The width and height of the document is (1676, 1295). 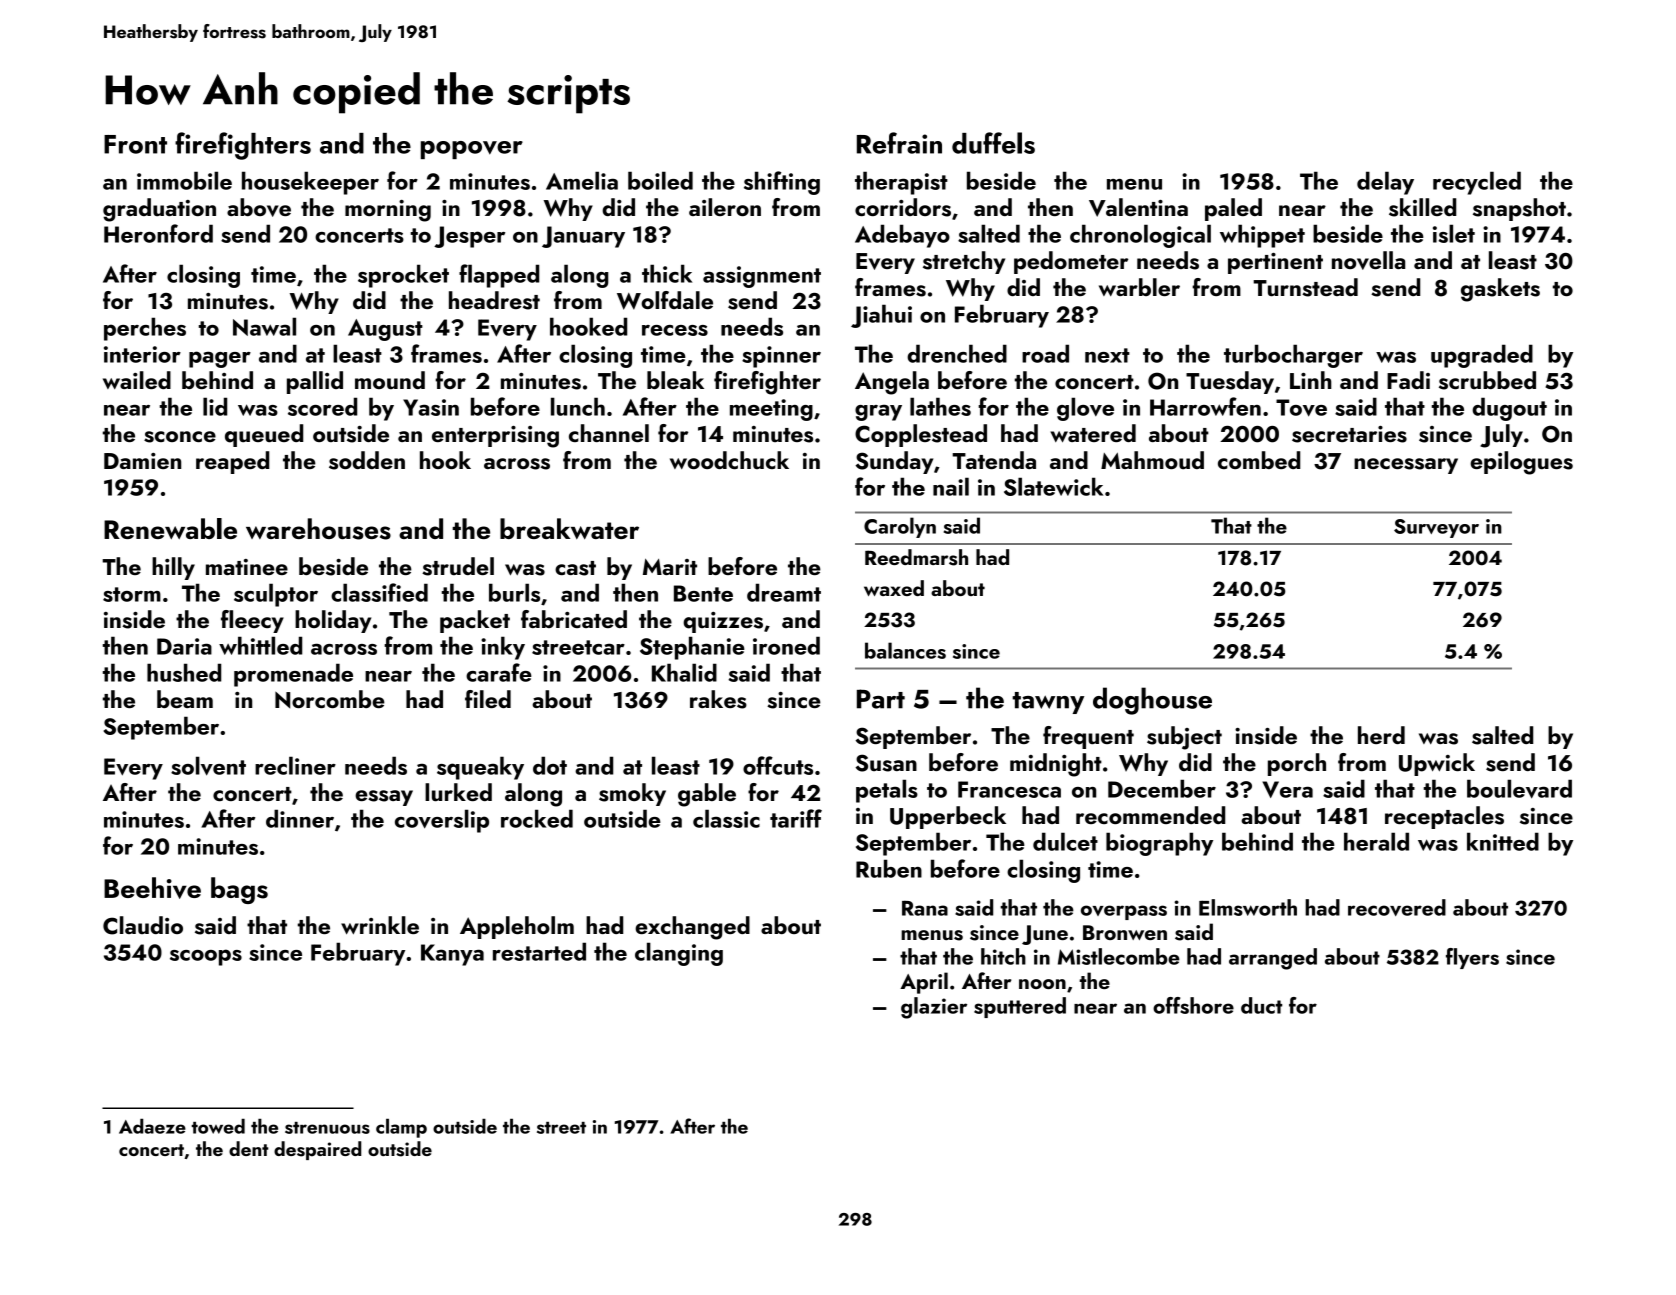 I want to click on recess, so click(x=675, y=330).
